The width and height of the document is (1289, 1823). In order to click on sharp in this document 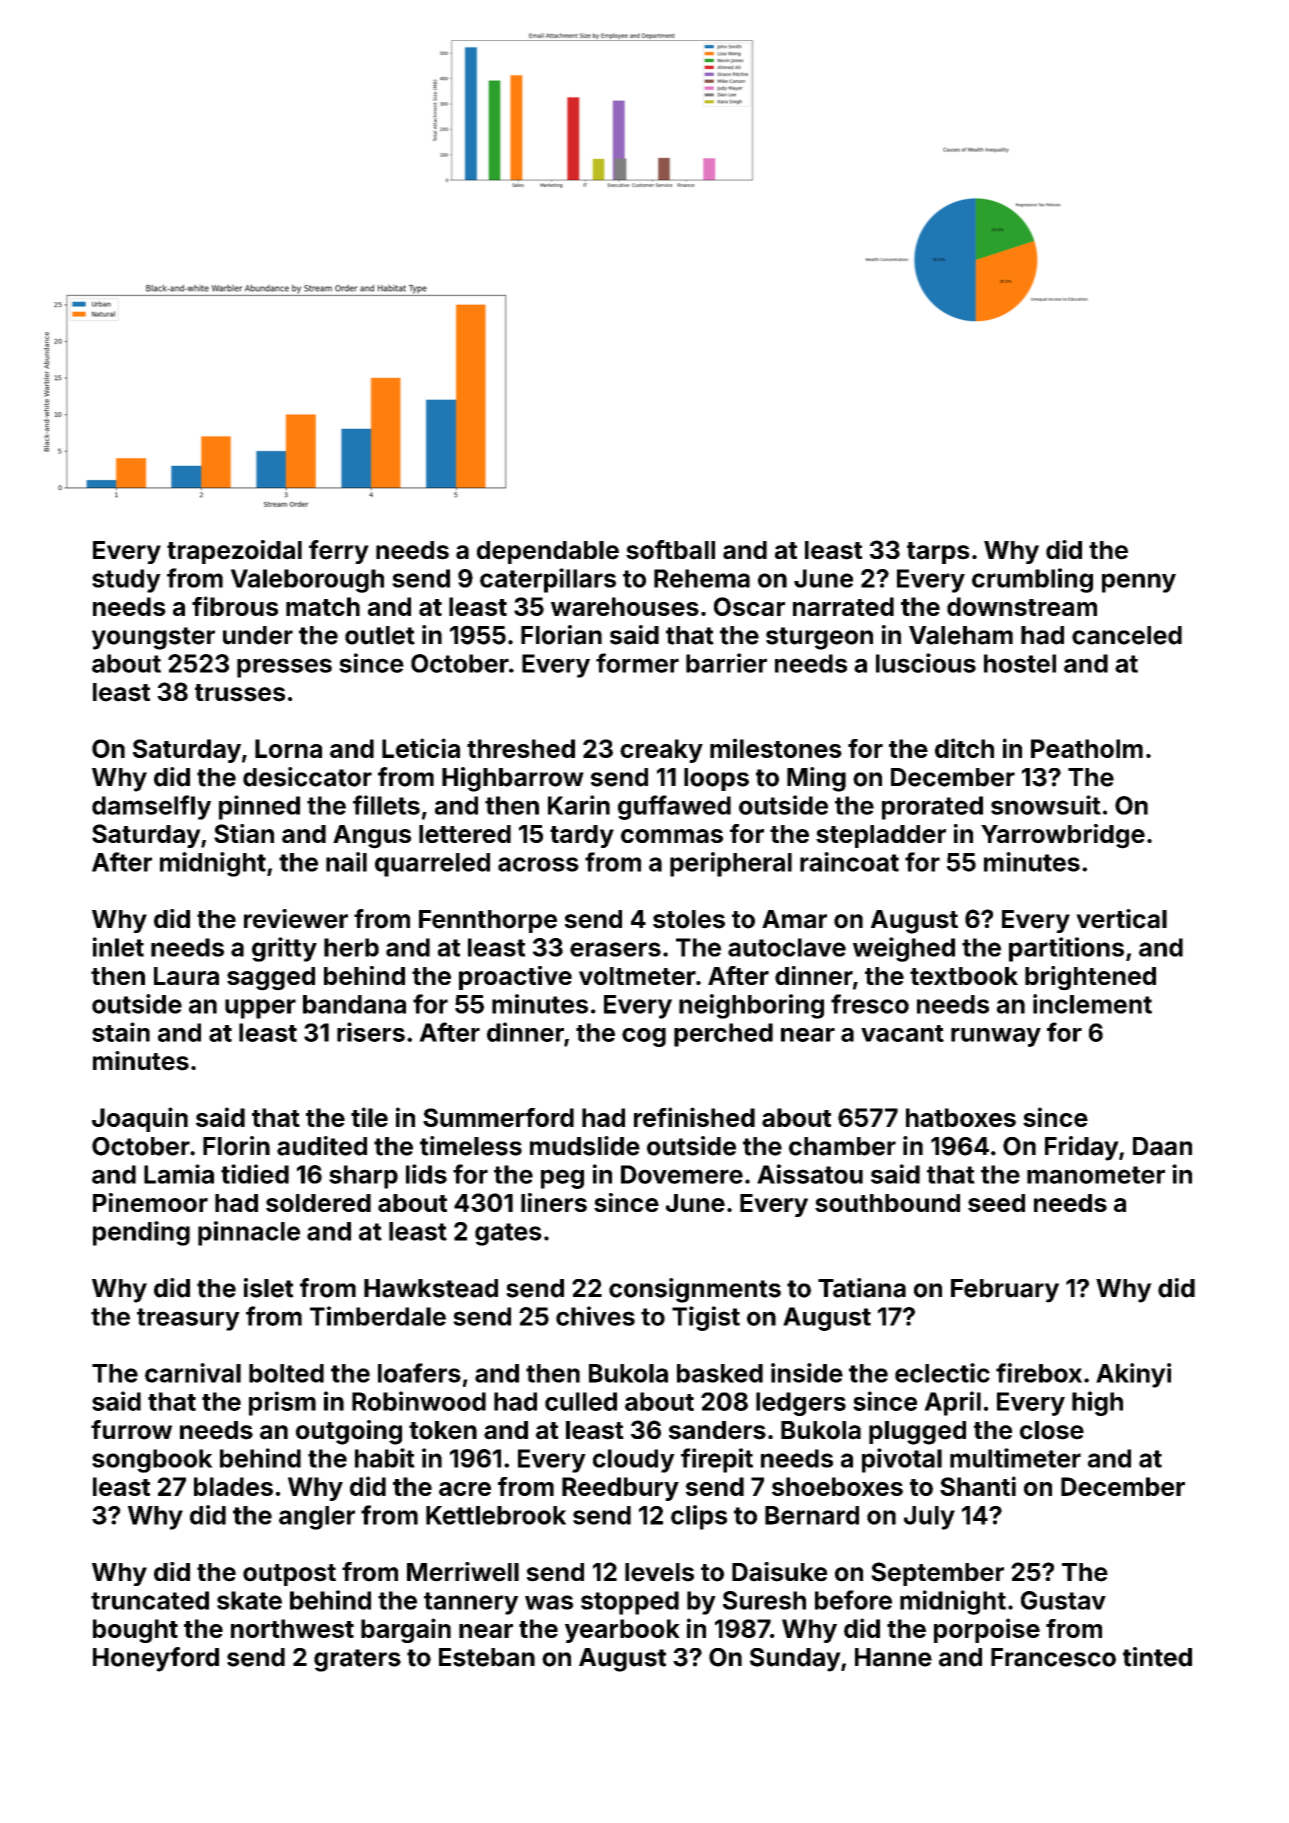, I will do `click(363, 1177)`.
